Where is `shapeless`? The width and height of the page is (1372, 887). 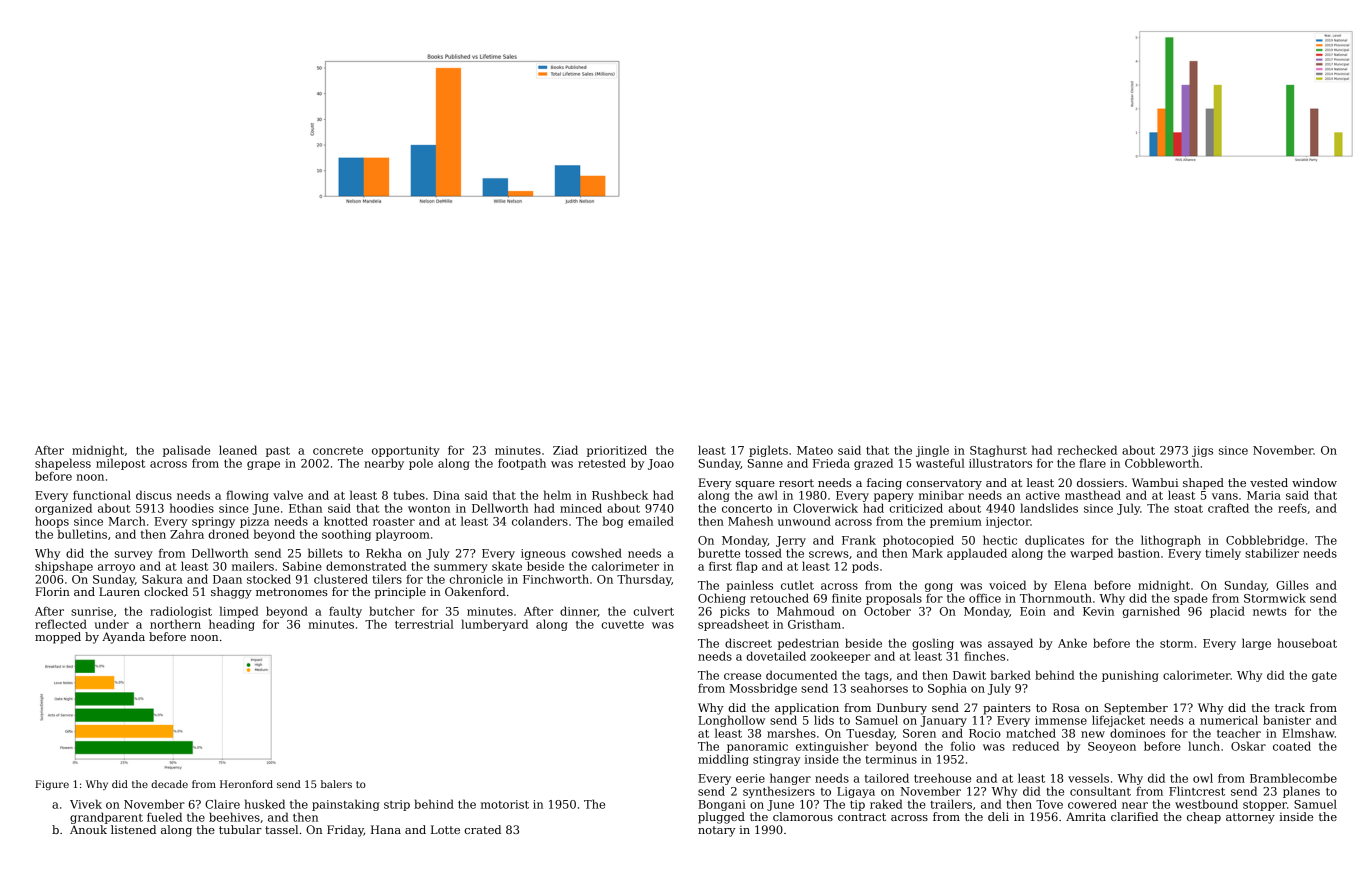 shapeless is located at coordinates (63, 464).
